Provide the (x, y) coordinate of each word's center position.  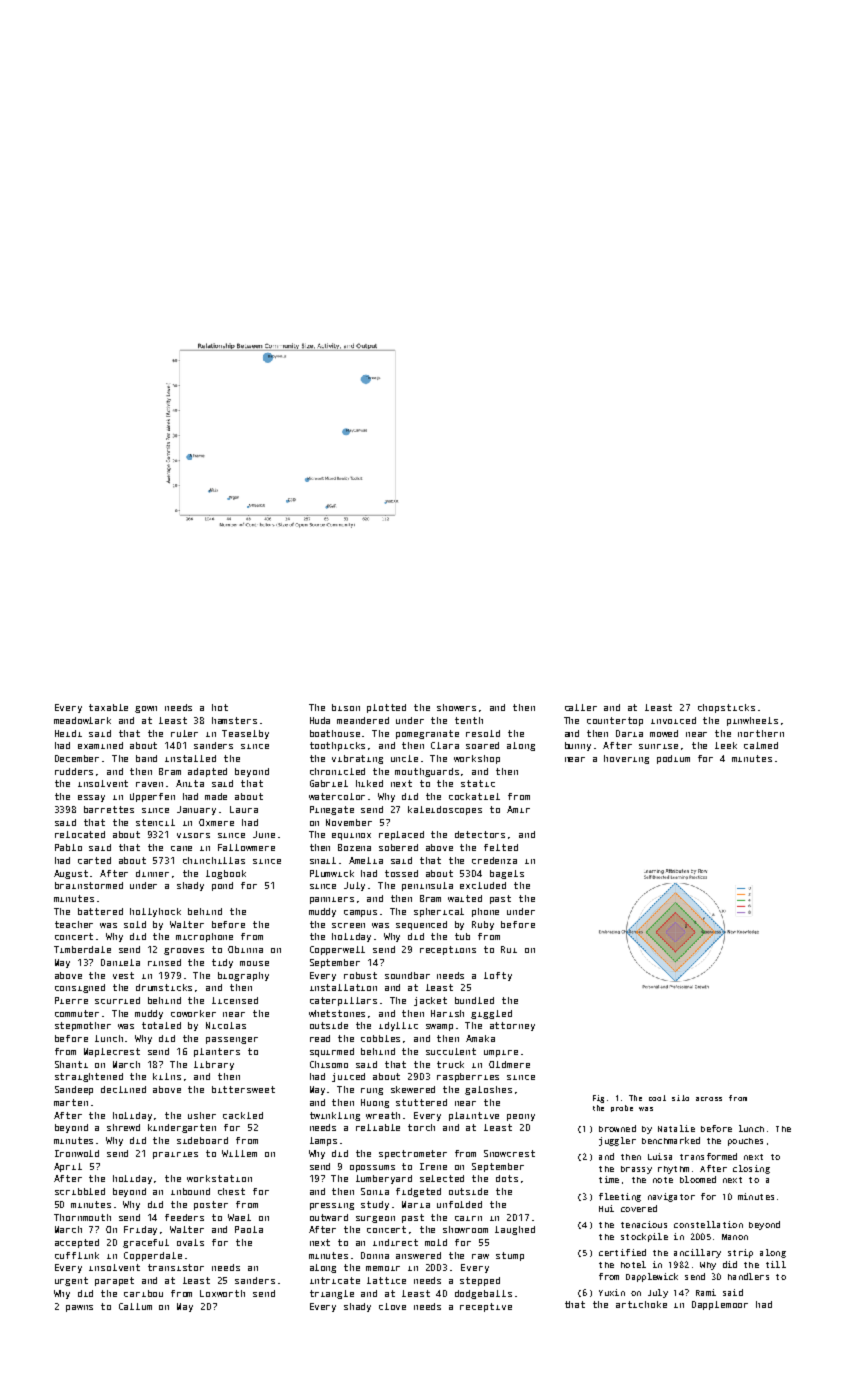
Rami (706, 1292)
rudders (74, 771)
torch (421, 1127)
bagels (507, 874)
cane (181, 848)
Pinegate (332, 810)
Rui (509, 949)
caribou (143, 1293)
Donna (375, 1255)
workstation (219, 1178)
